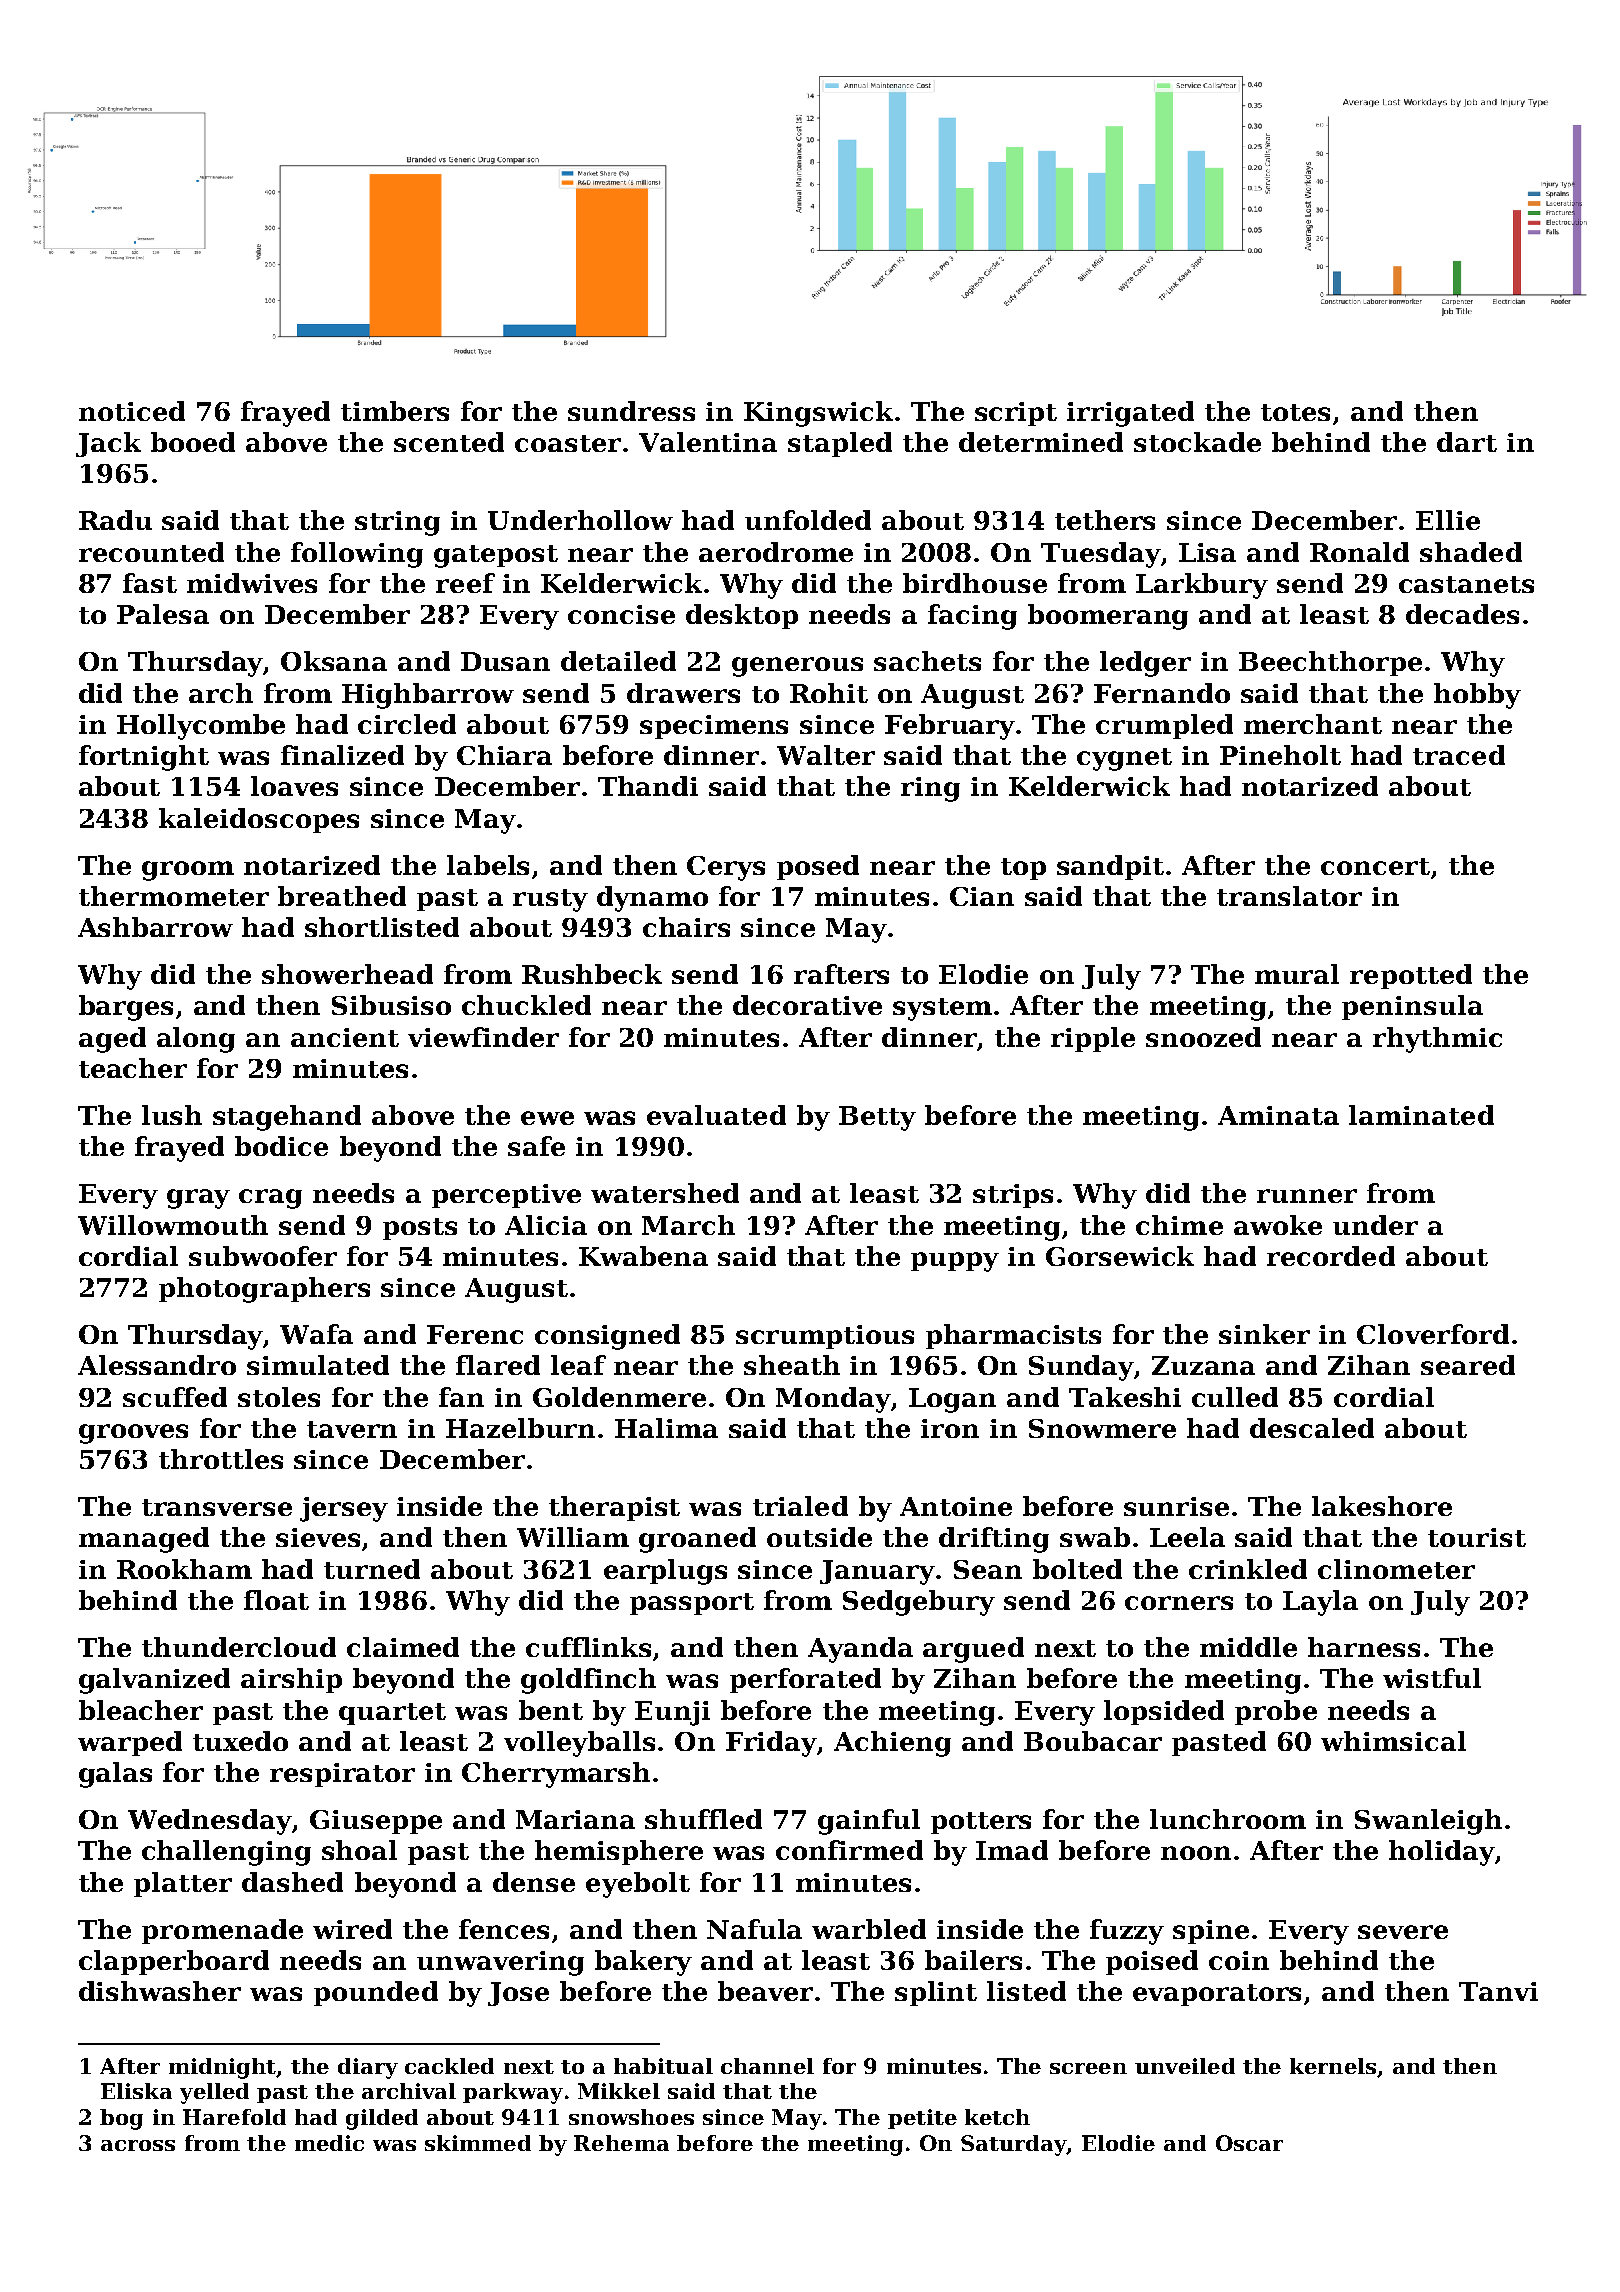 Image resolution: width=1620 pixels, height=2292 pixels. I want to click on kernels, so click(1333, 2066).
